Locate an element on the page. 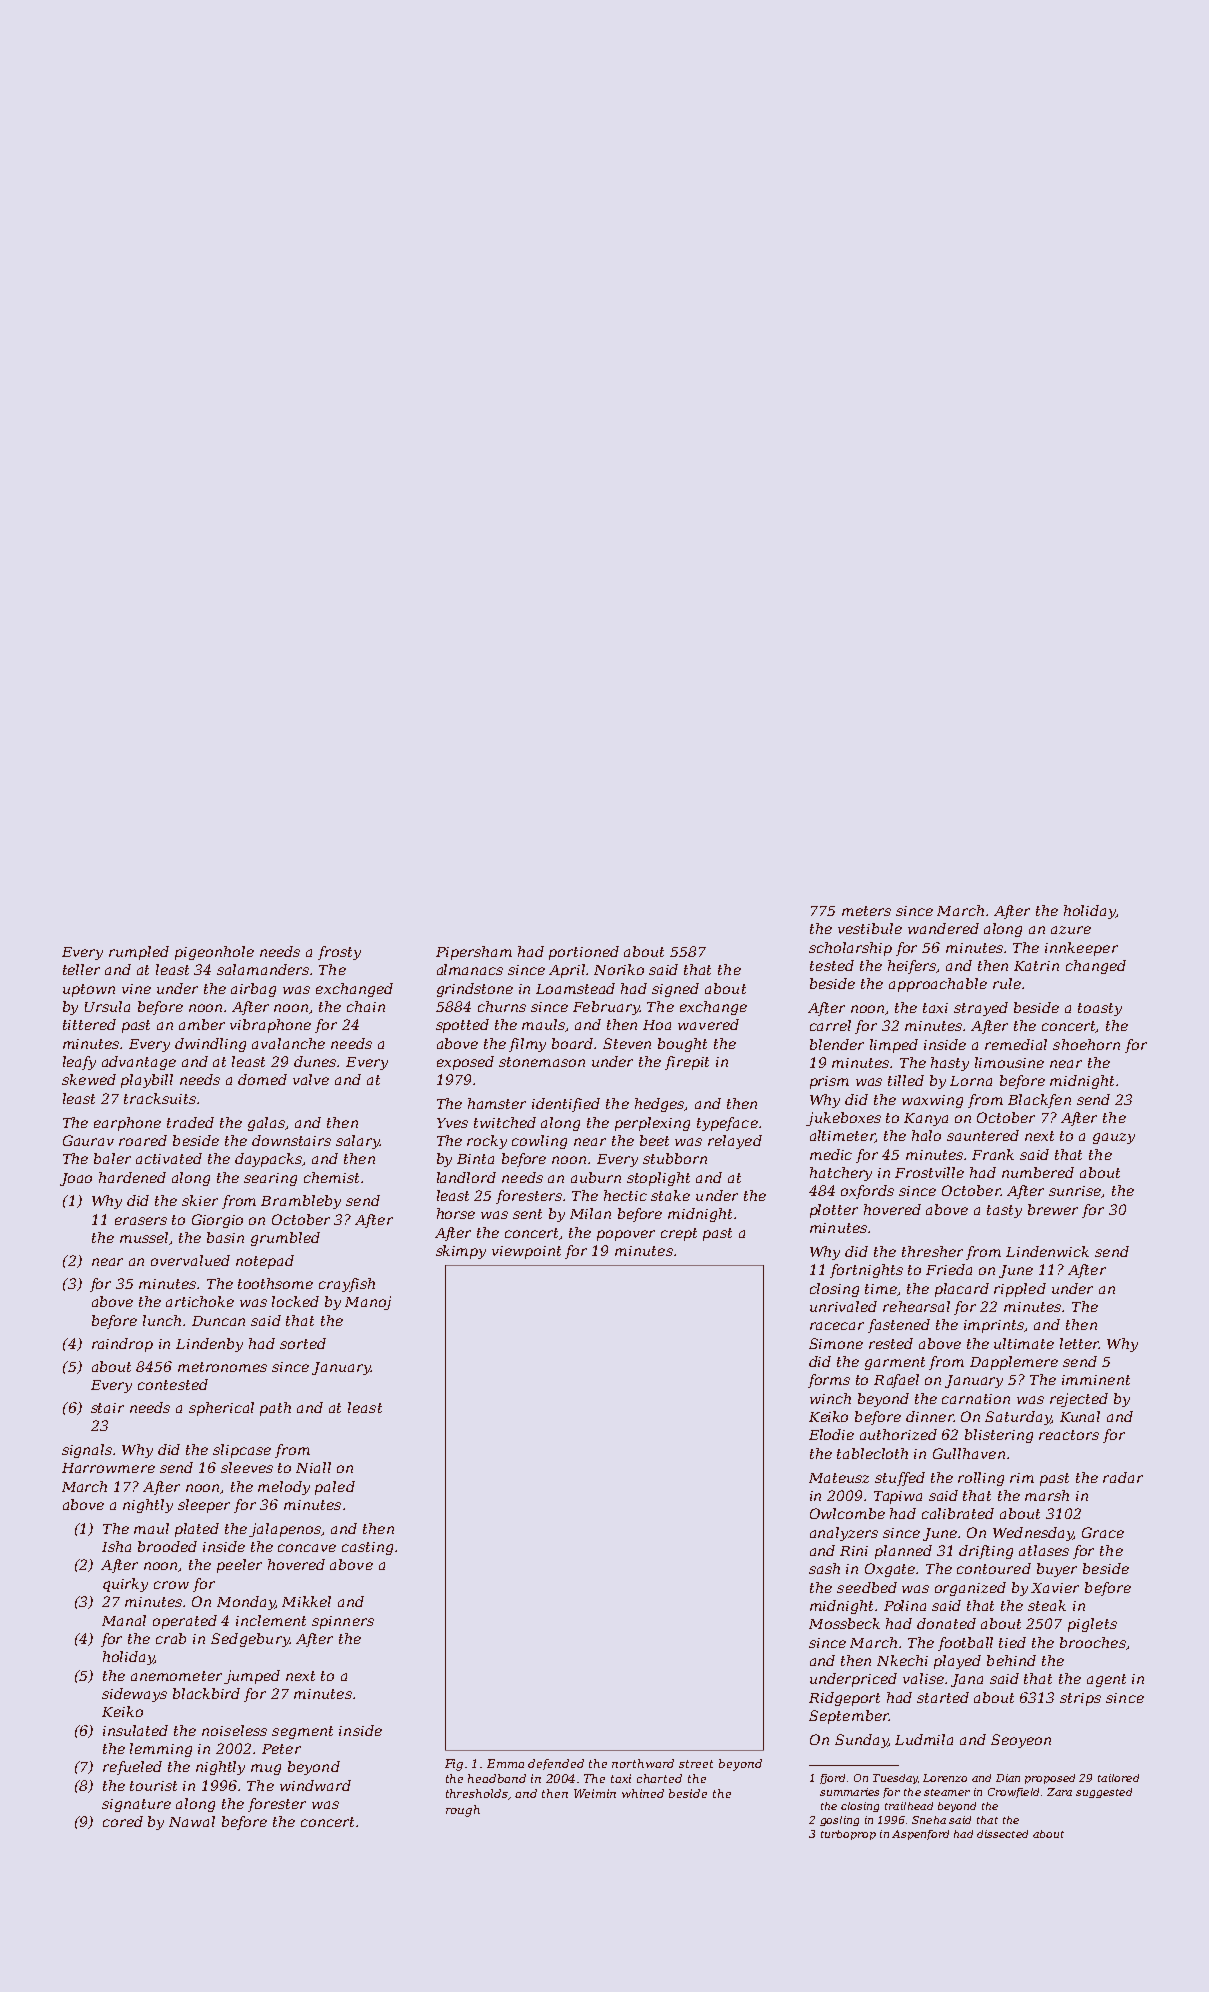  turboprop is located at coordinates (848, 1835).
